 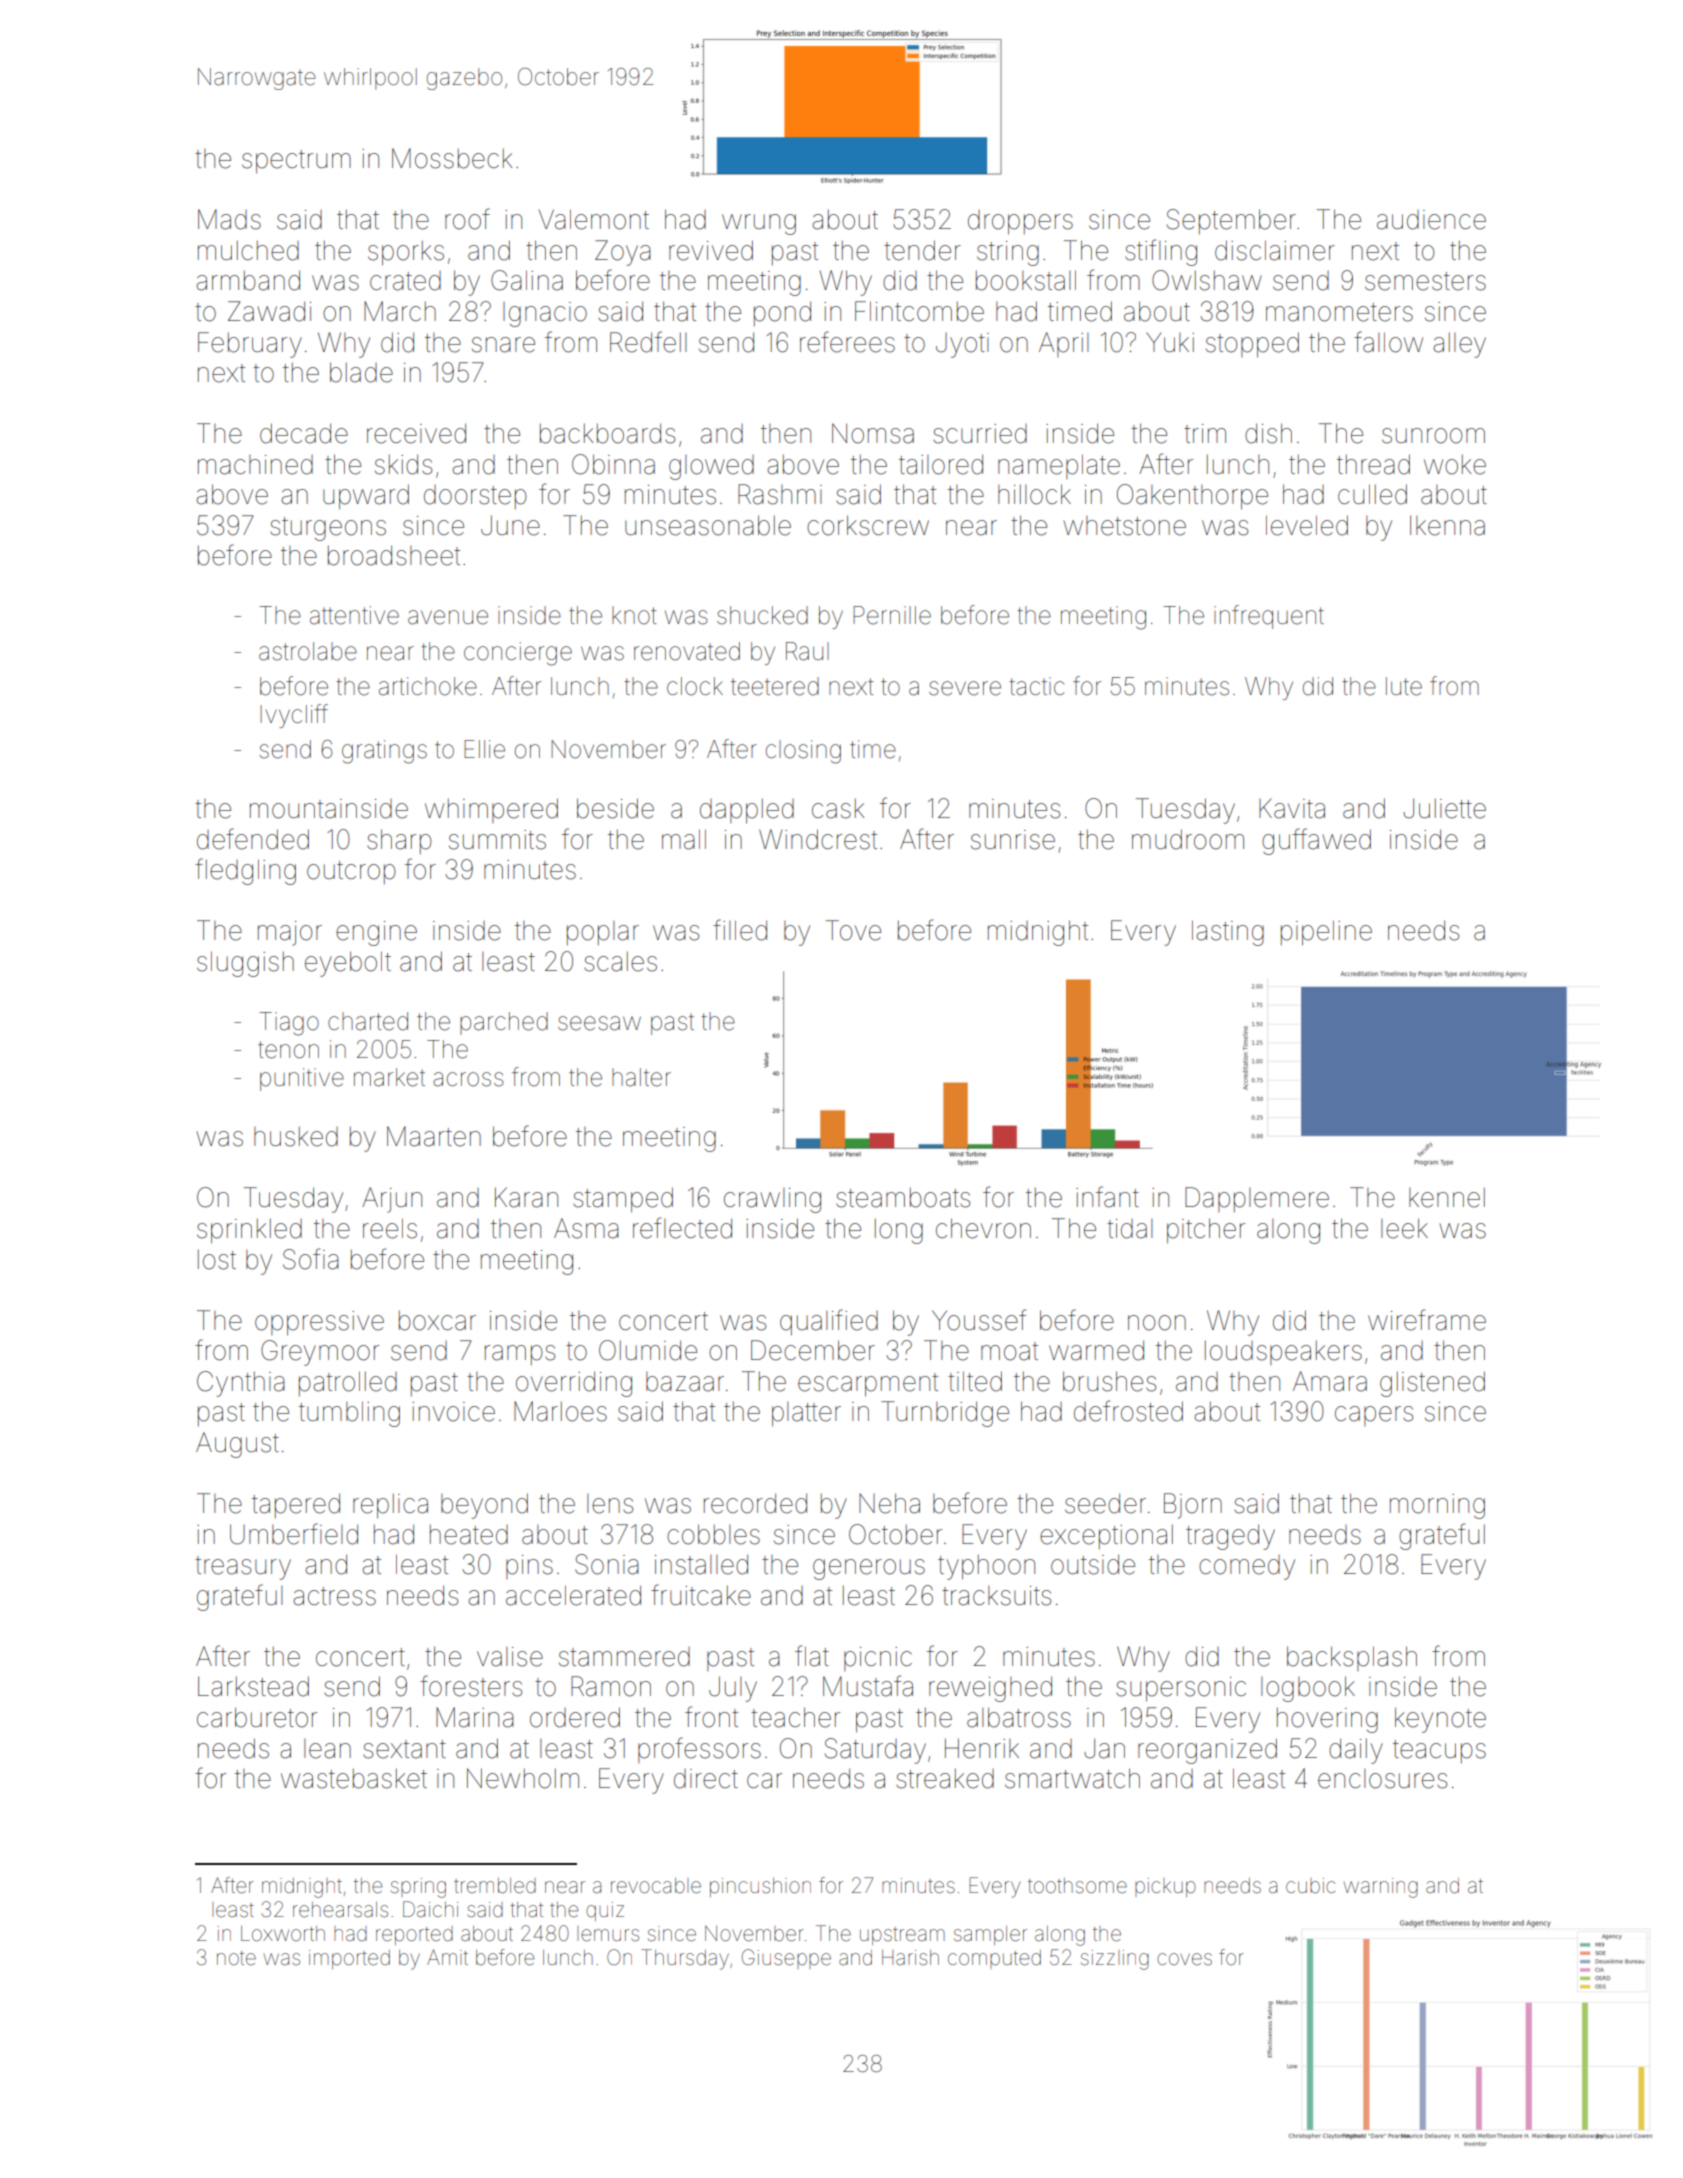 What do you see at coordinates (1275, 250) in the document?
I see `disclaimer` at bounding box center [1275, 250].
